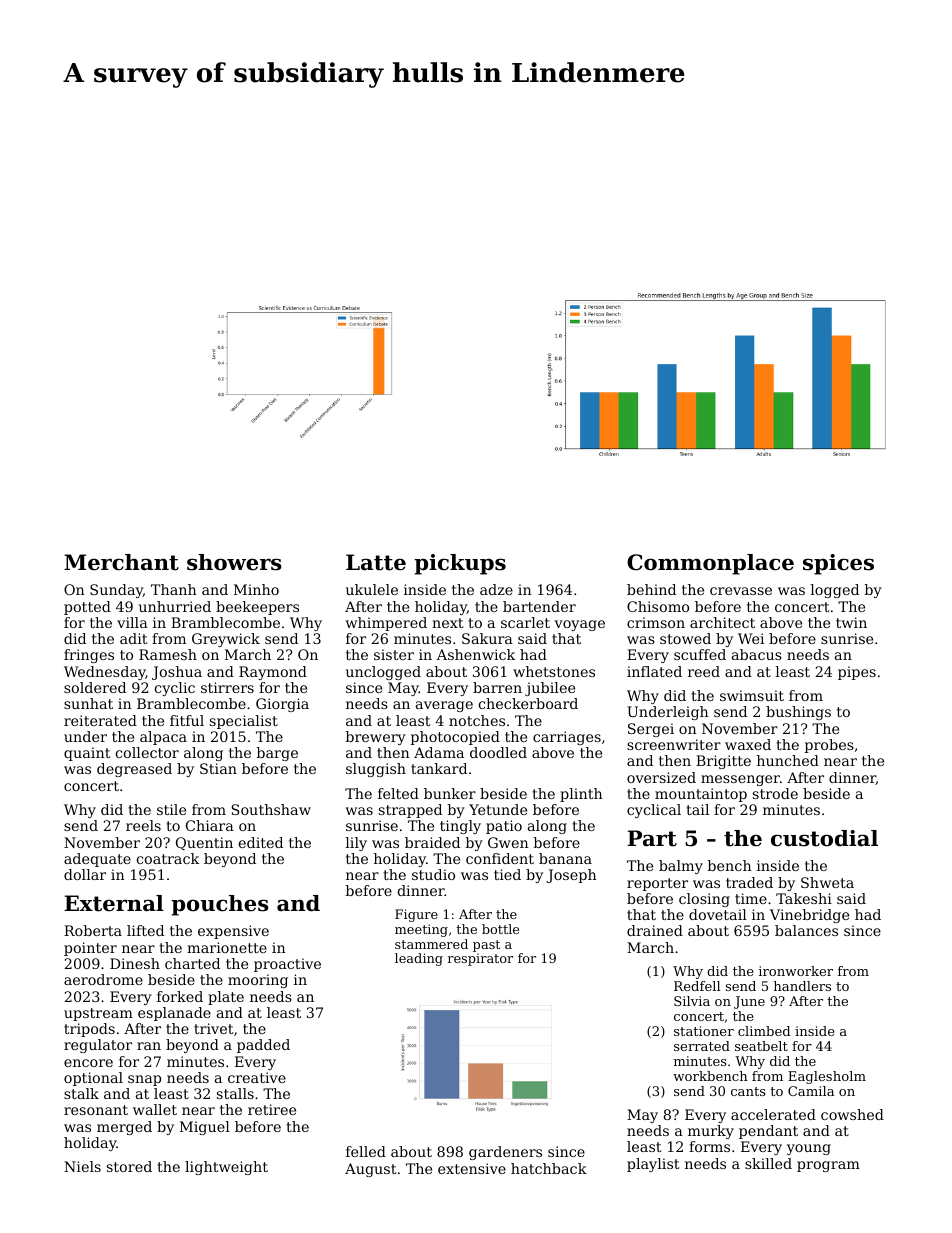  What do you see at coordinates (439, 768) in the screenshot?
I see `tankard` at bounding box center [439, 768].
